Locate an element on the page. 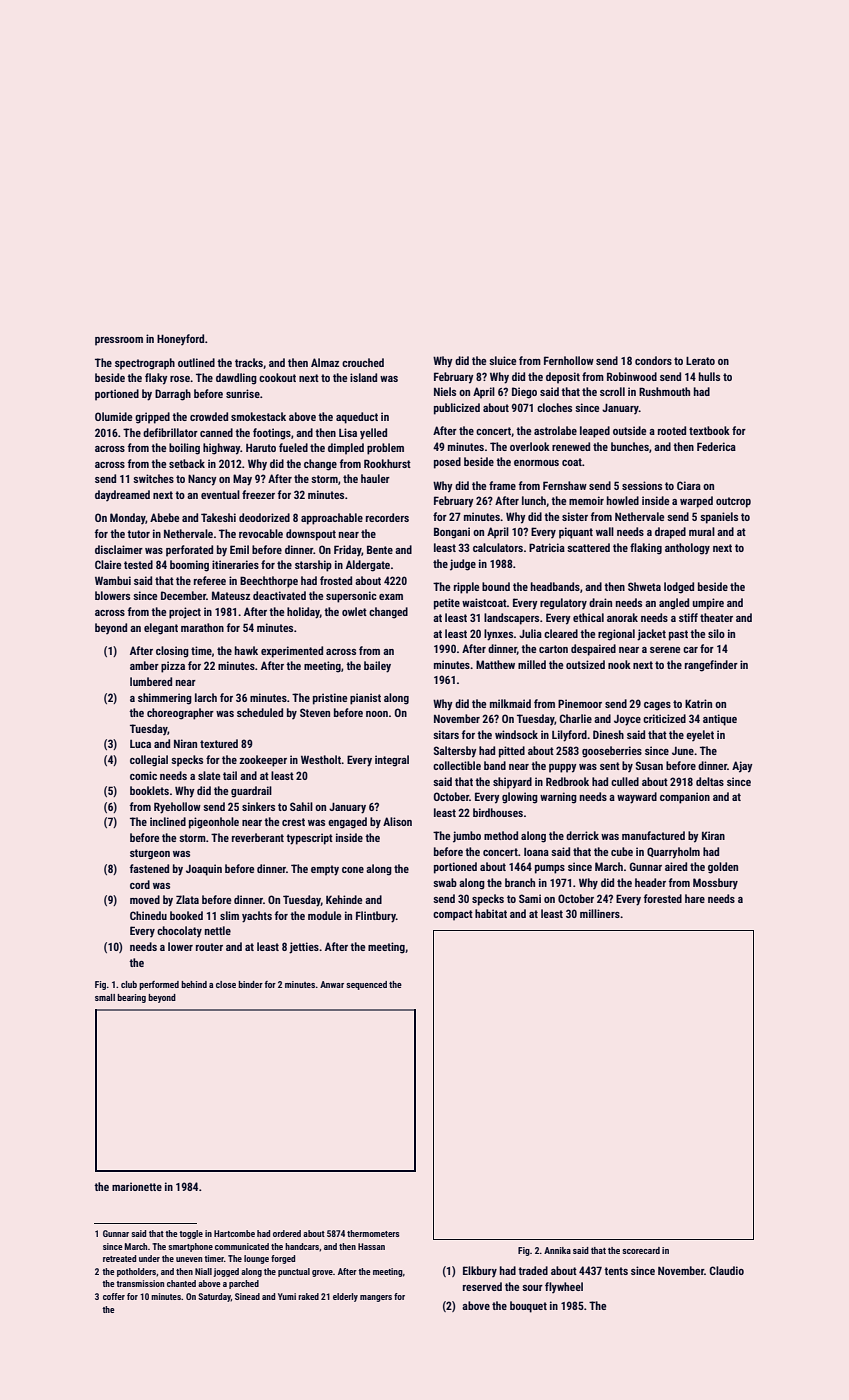 This document has width=849, height=1400. Bongani is located at coordinates (452, 533).
